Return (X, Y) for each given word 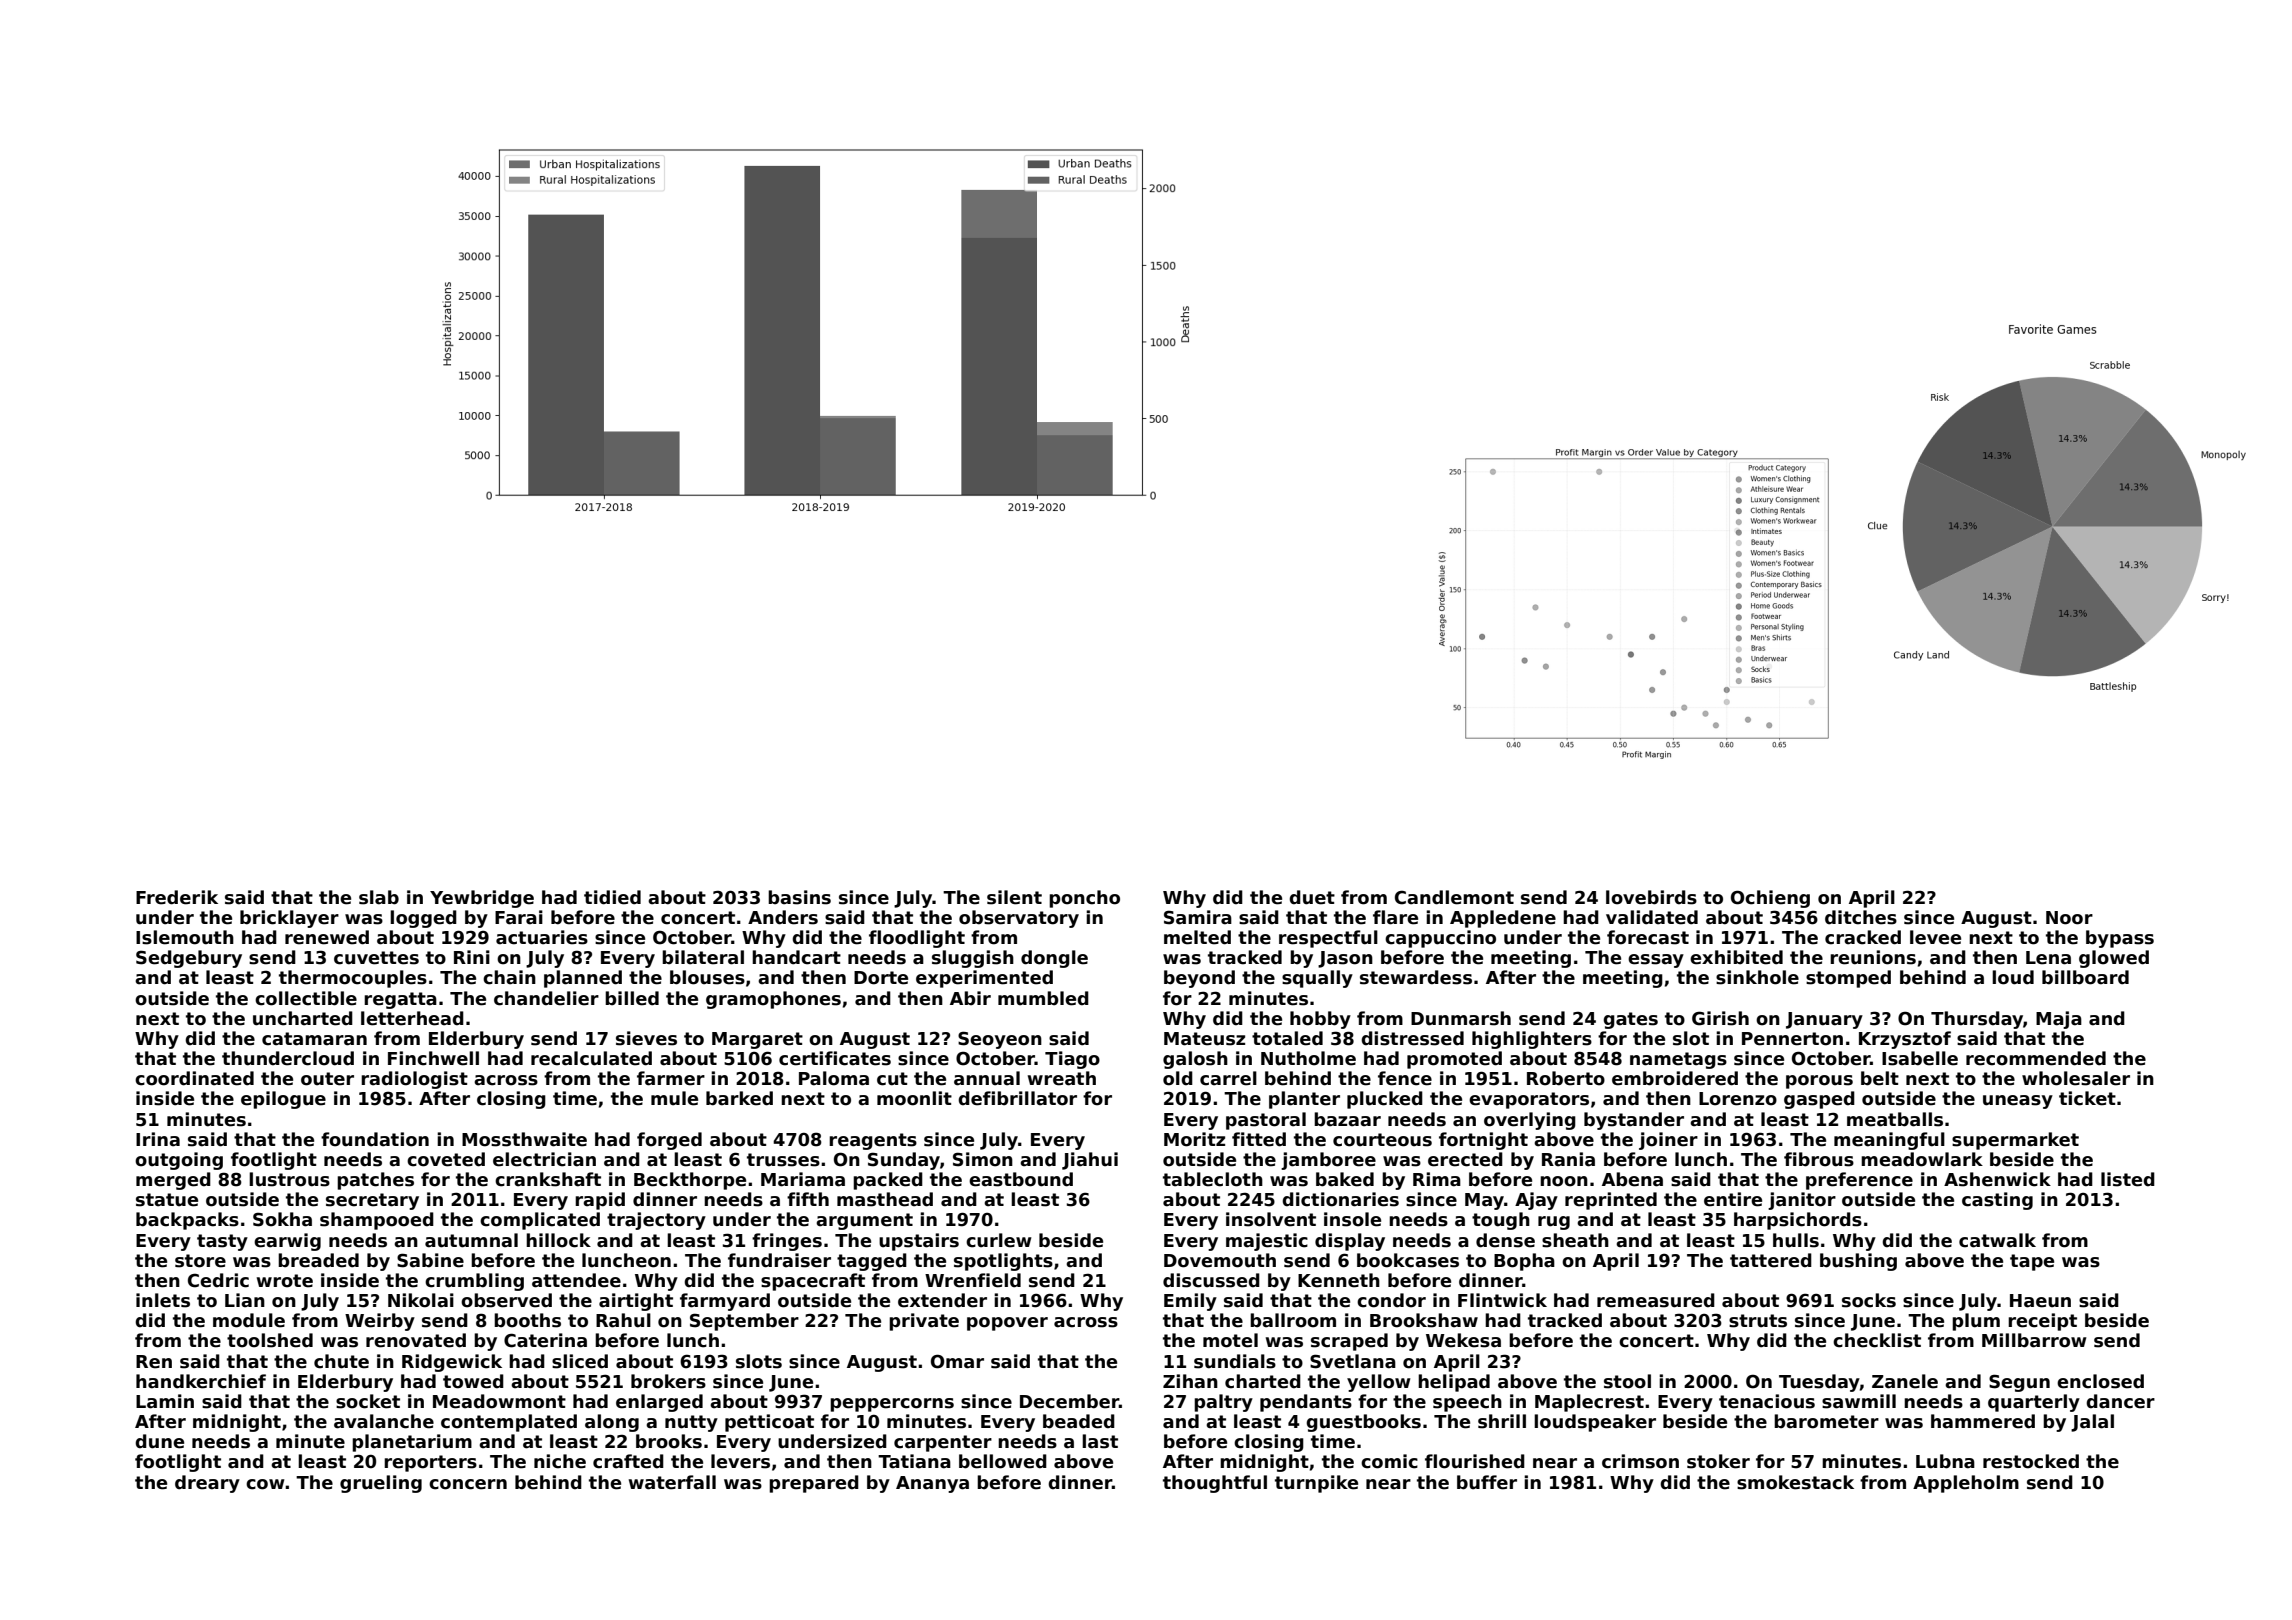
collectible (306, 998)
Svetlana (1353, 1361)
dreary (207, 1484)
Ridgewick (452, 1363)
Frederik (177, 897)
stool (1627, 1381)
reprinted (1611, 1201)
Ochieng (1770, 899)
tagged (872, 1262)
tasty (222, 1242)
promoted (1454, 1060)
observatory (1019, 919)
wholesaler (2076, 1078)
